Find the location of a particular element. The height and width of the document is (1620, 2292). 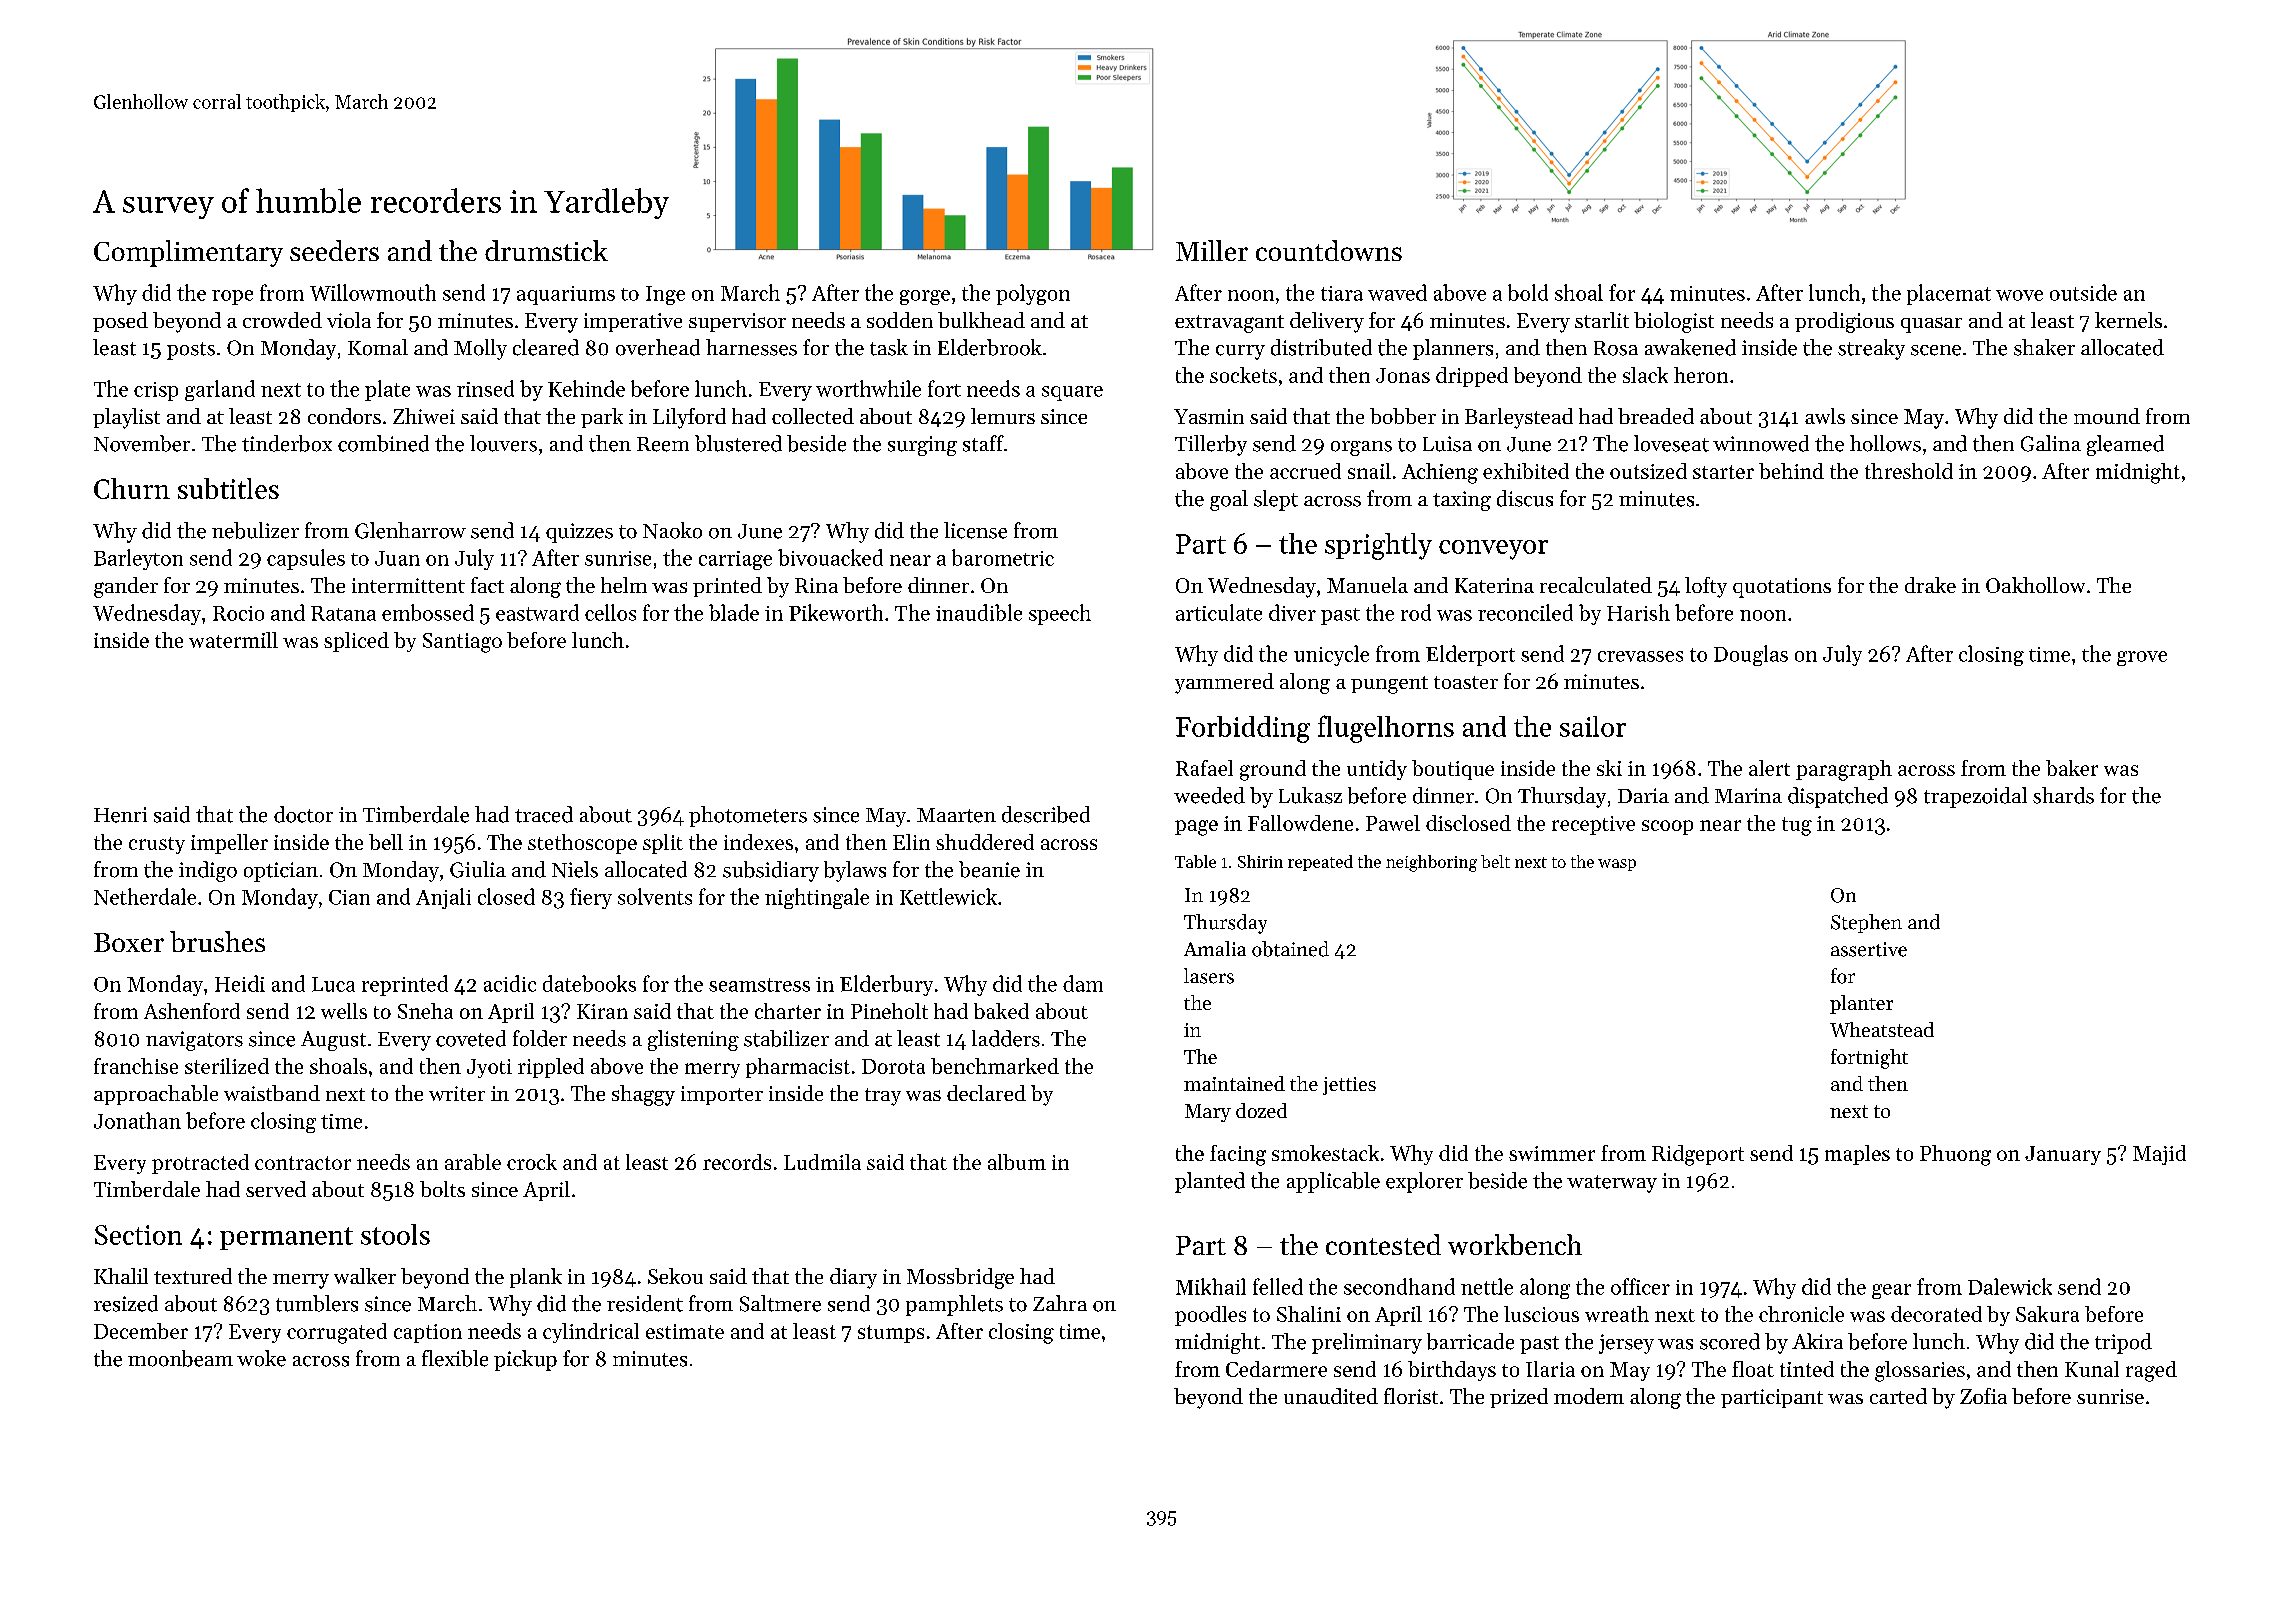

pickup is located at coordinates (525, 1360).
